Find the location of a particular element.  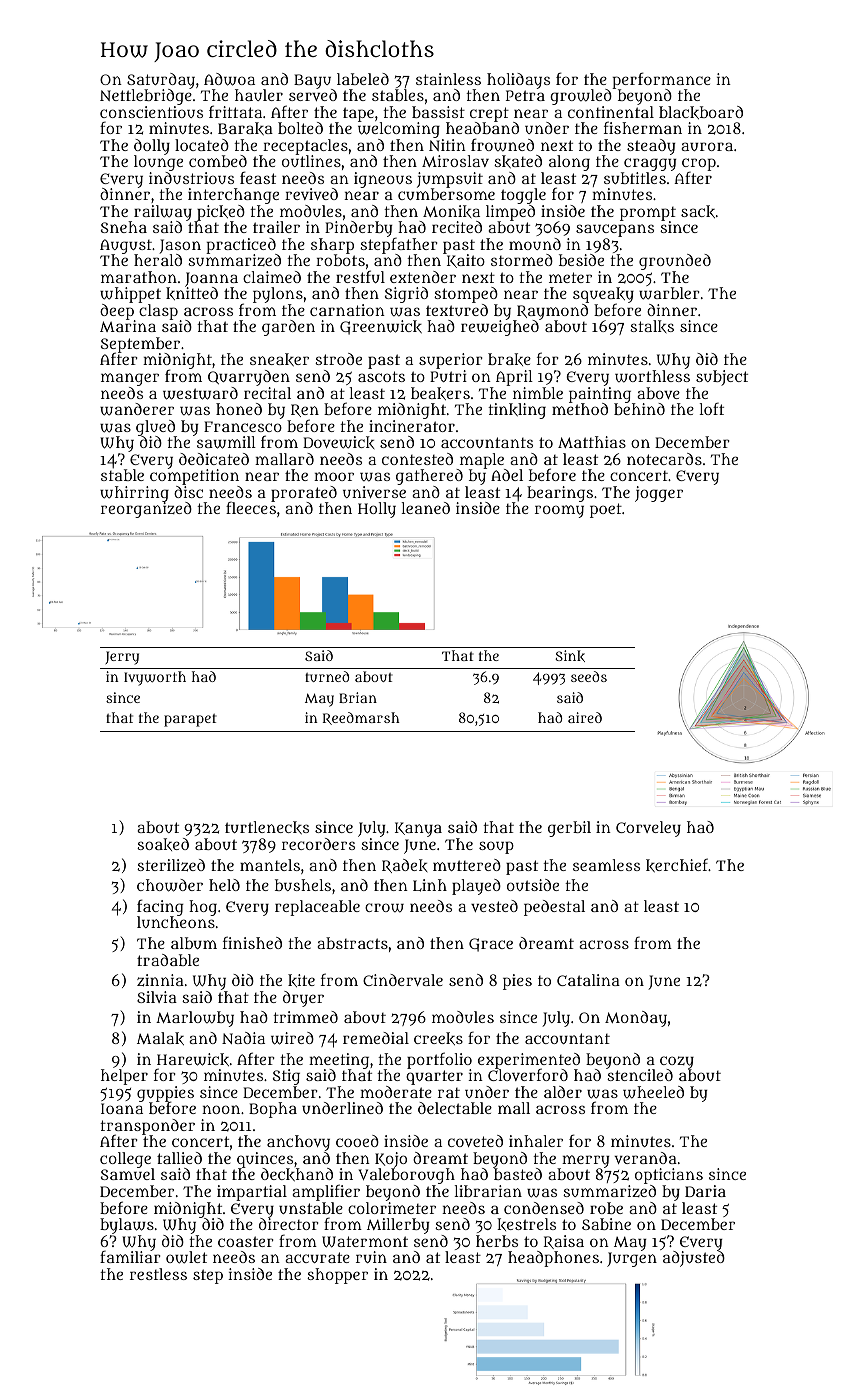

Sneha is located at coordinates (124, 227).
